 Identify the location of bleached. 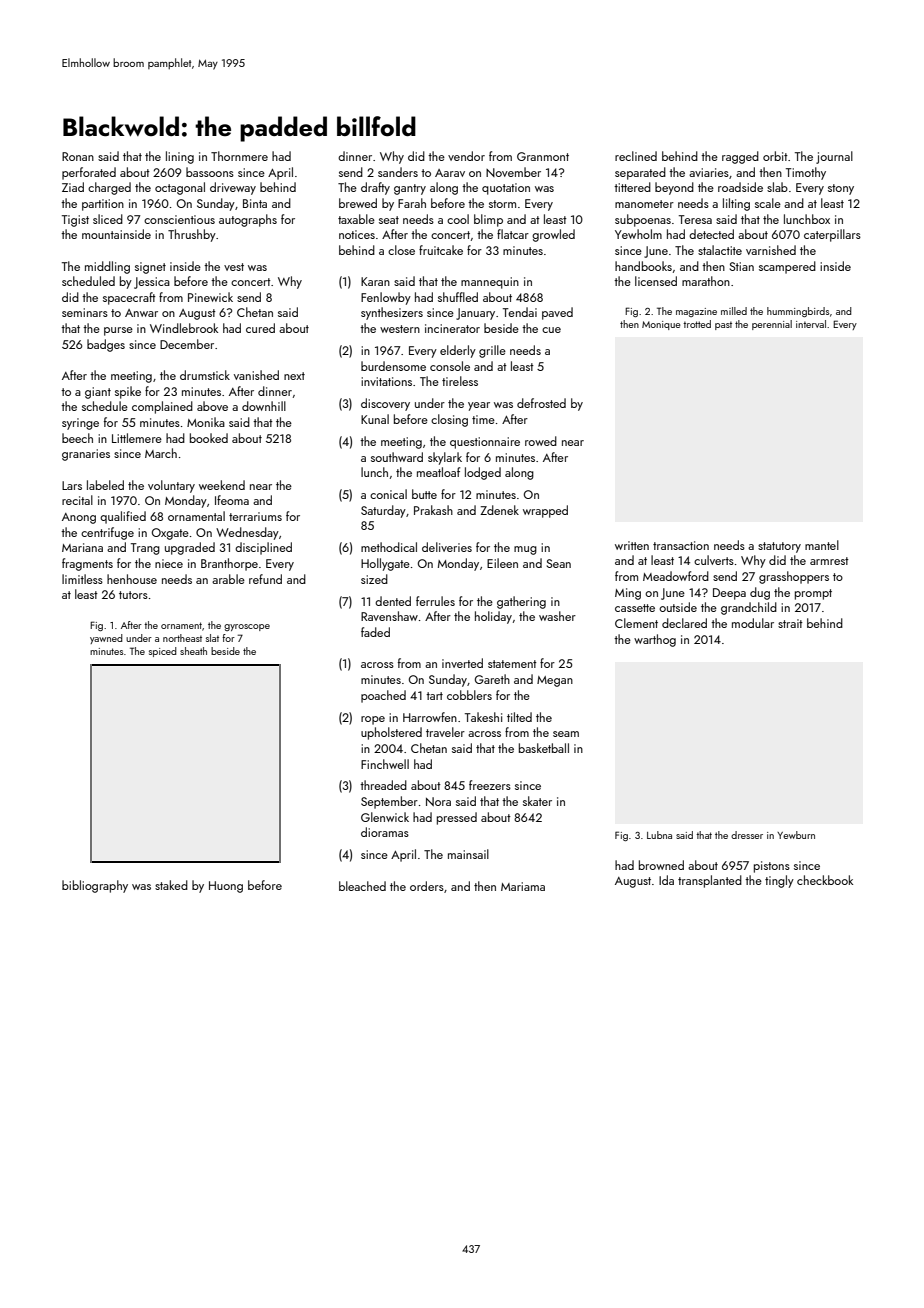
(362, 886).
